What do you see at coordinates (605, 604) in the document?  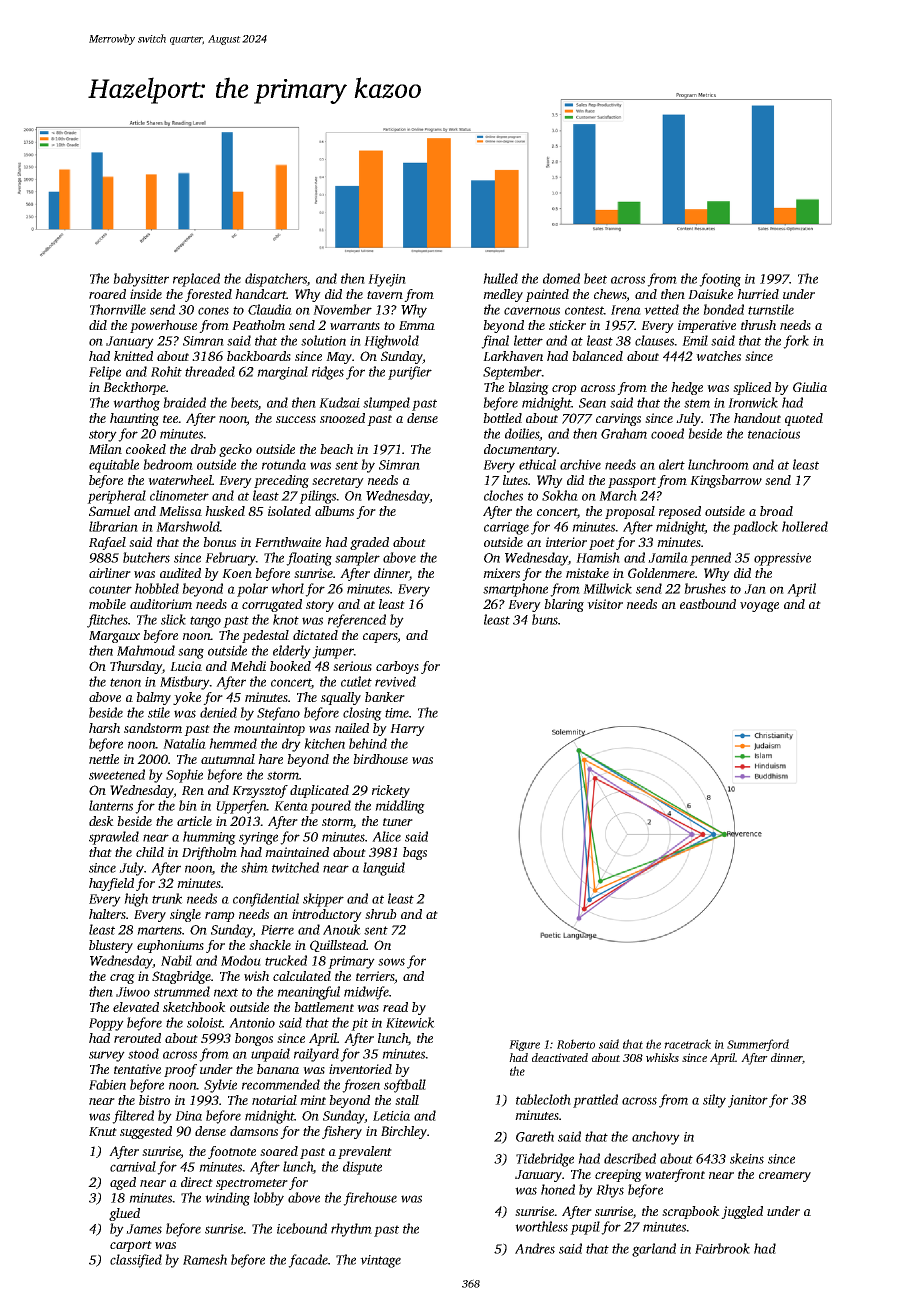 I see `visitor` at bounding box center [605, 604].
